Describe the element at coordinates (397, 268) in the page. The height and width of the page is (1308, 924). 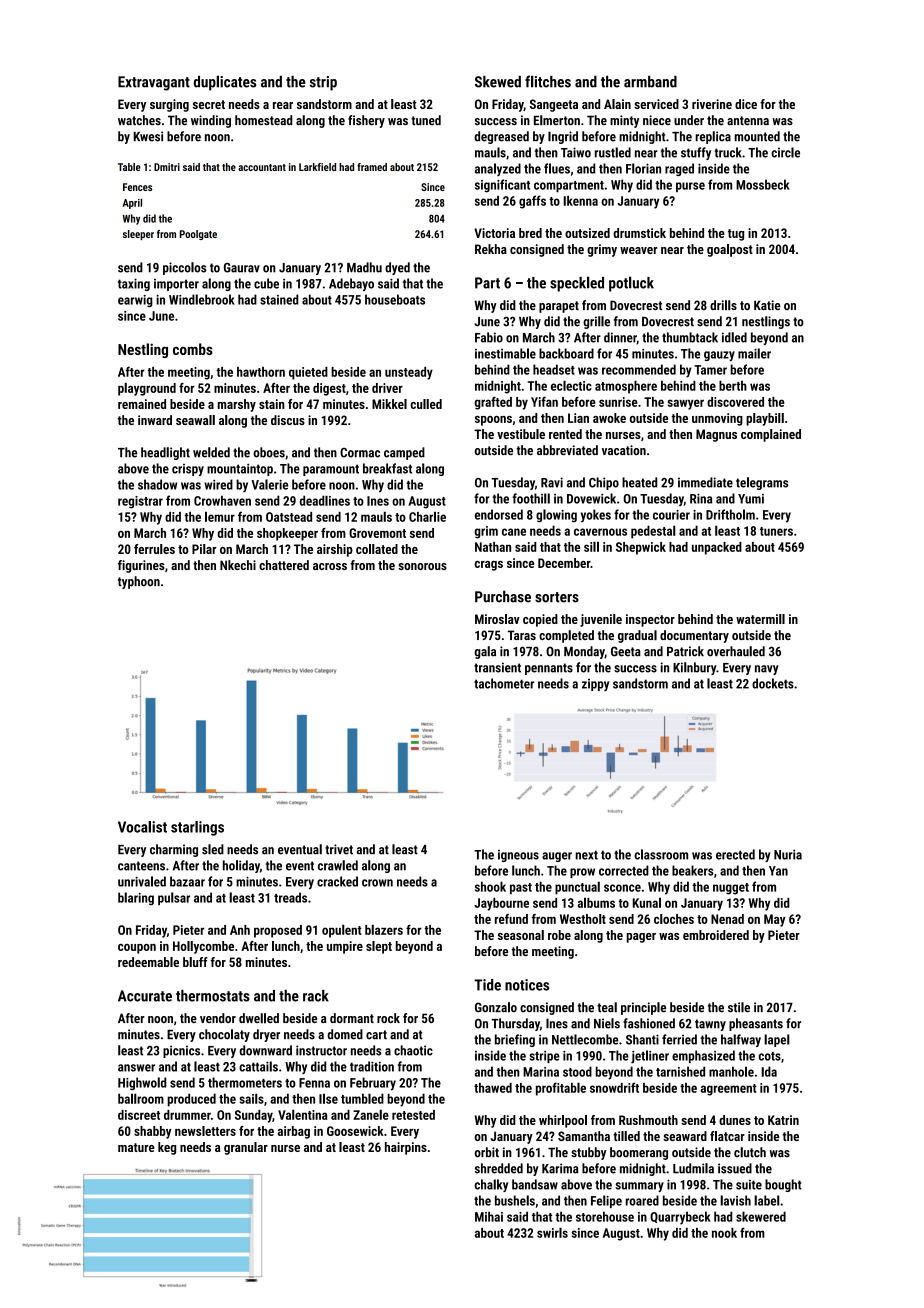
I see `dyed` at that location.
